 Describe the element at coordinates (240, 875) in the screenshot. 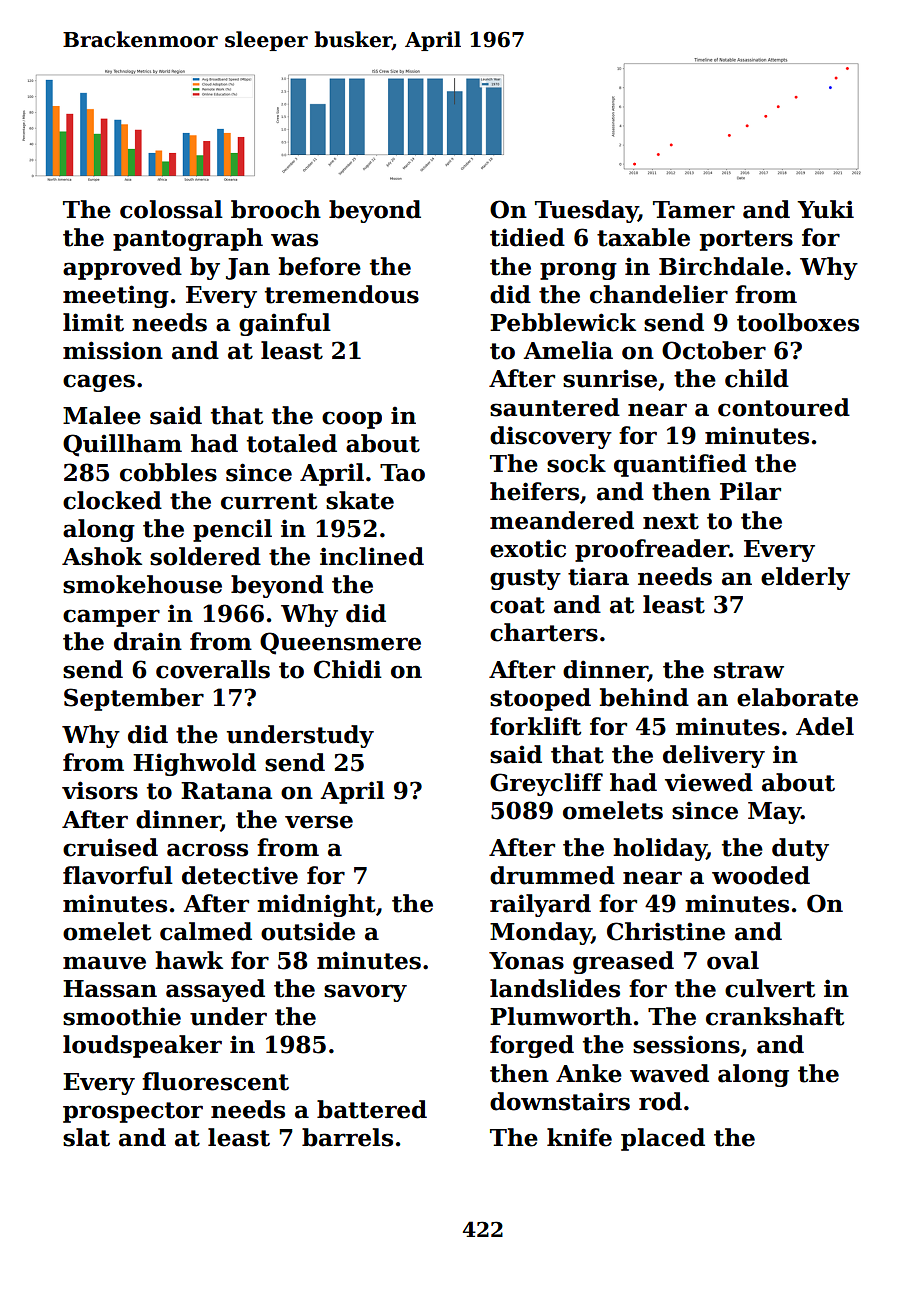

I see `detective` at that location.
